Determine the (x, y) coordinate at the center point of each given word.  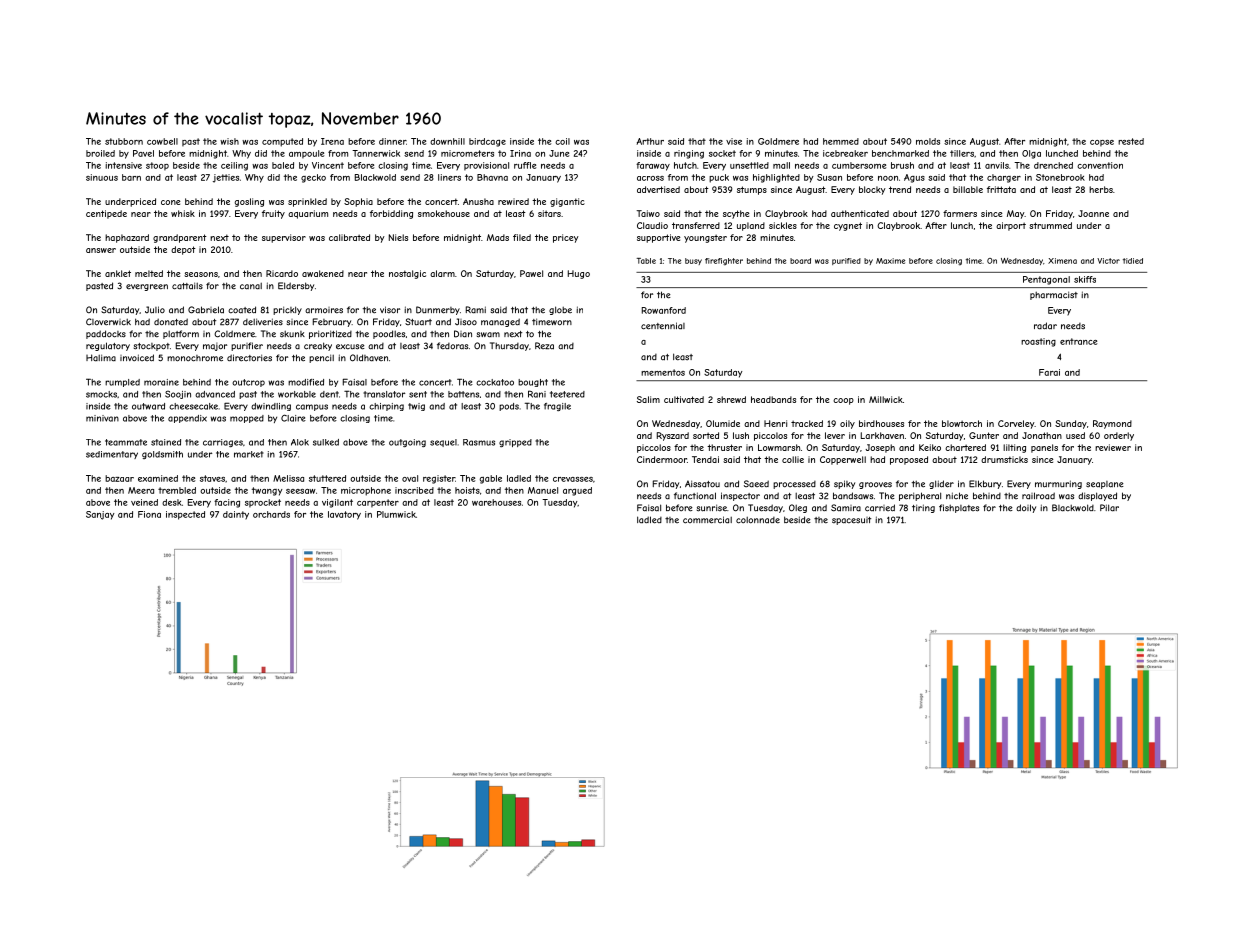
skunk (292, 333)
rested (1131, 141)
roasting (1038, 342)
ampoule (306, 154)
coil (562, 141)
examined (158, 478)
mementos (663, 372)
